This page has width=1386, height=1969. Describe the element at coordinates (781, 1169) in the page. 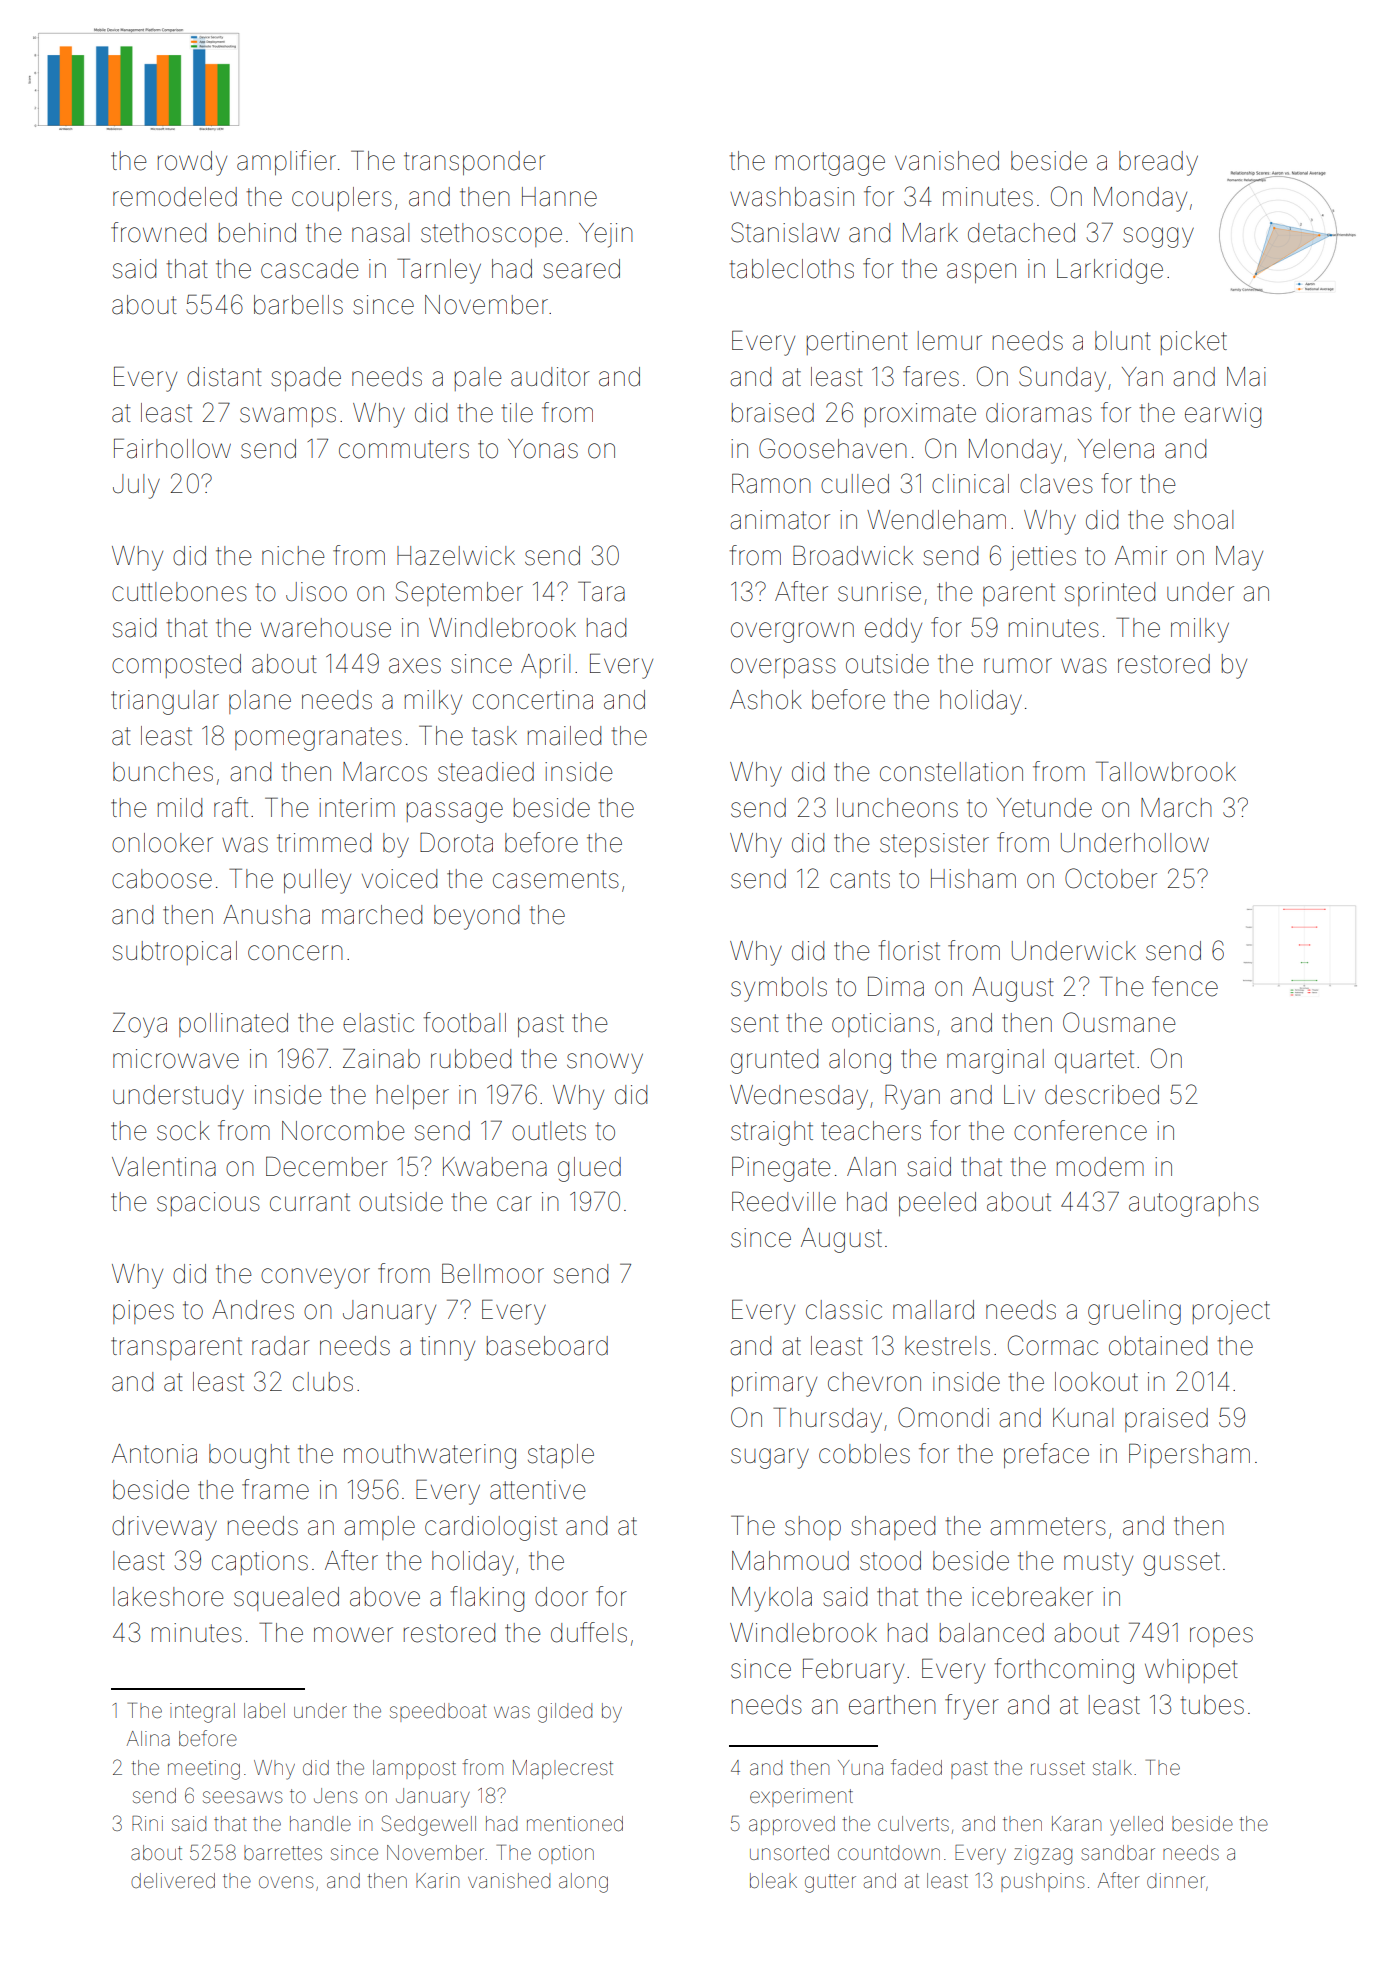

I see `Pinegate` at that location.
